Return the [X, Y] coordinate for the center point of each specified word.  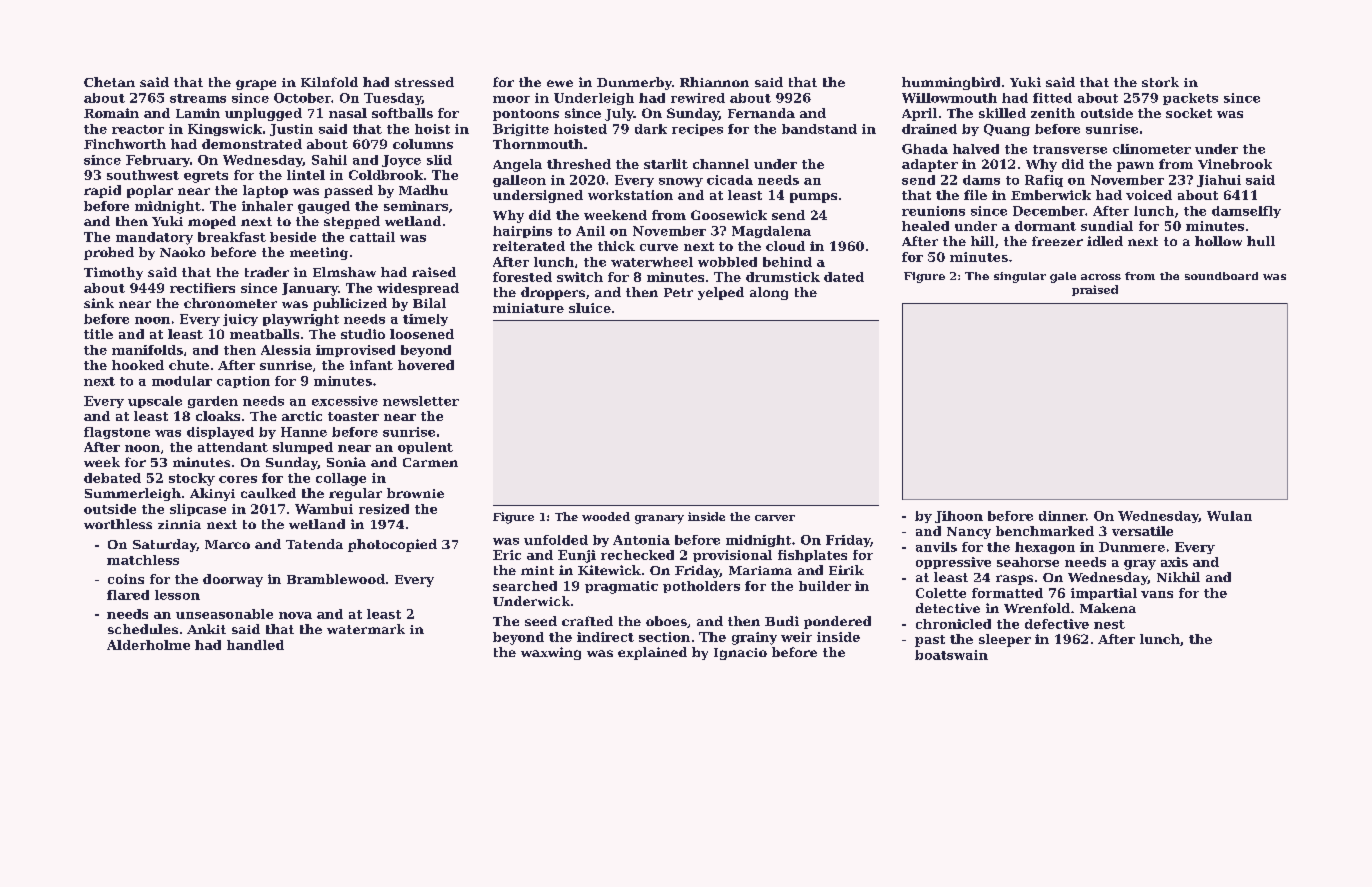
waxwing [551, 653]
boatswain [951, 655]
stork [1160, 82]
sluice [590, 308]
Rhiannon [714, 82]
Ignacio [740, 654]
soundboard [1221, 276]
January [310, 289]
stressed [424, 82]
